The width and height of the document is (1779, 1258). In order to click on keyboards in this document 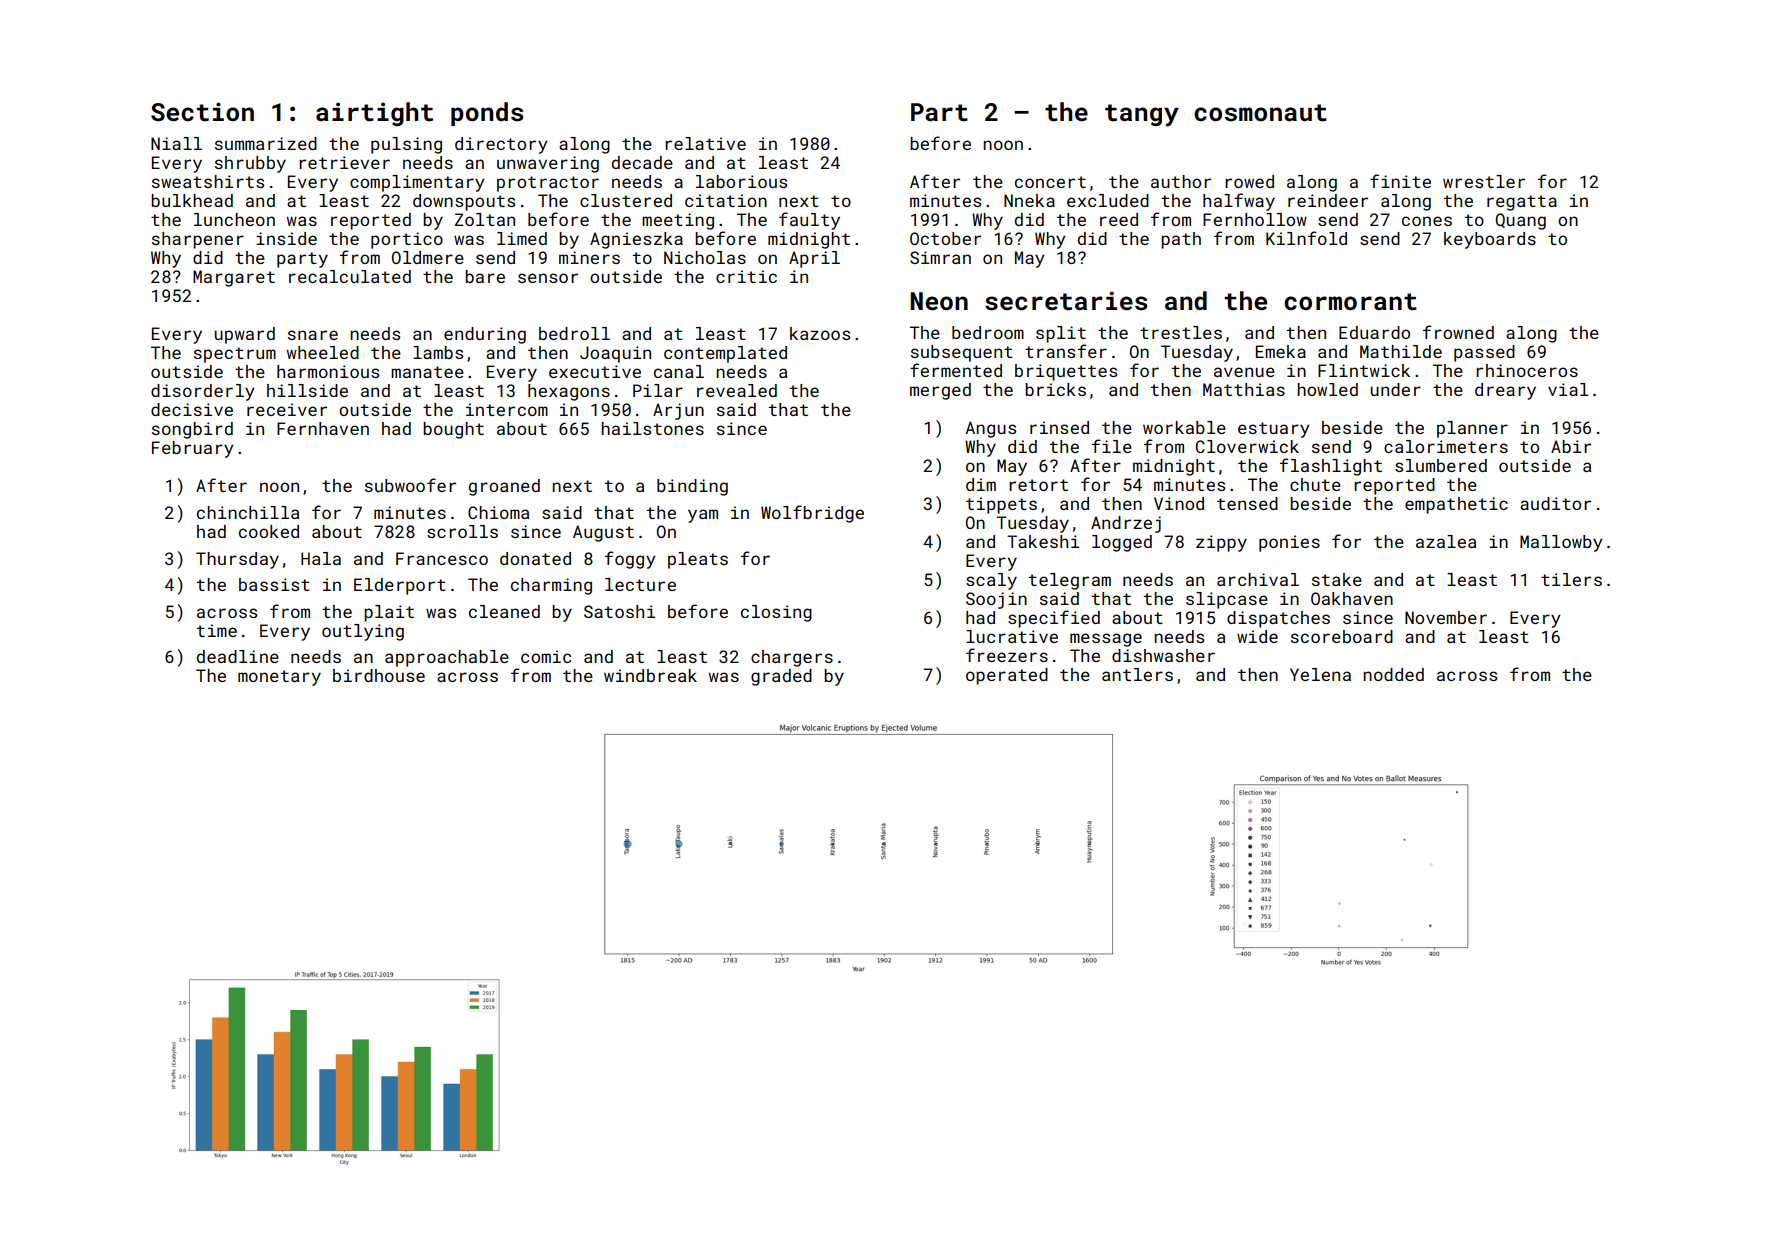, I will do `click(1490, 240)`.
